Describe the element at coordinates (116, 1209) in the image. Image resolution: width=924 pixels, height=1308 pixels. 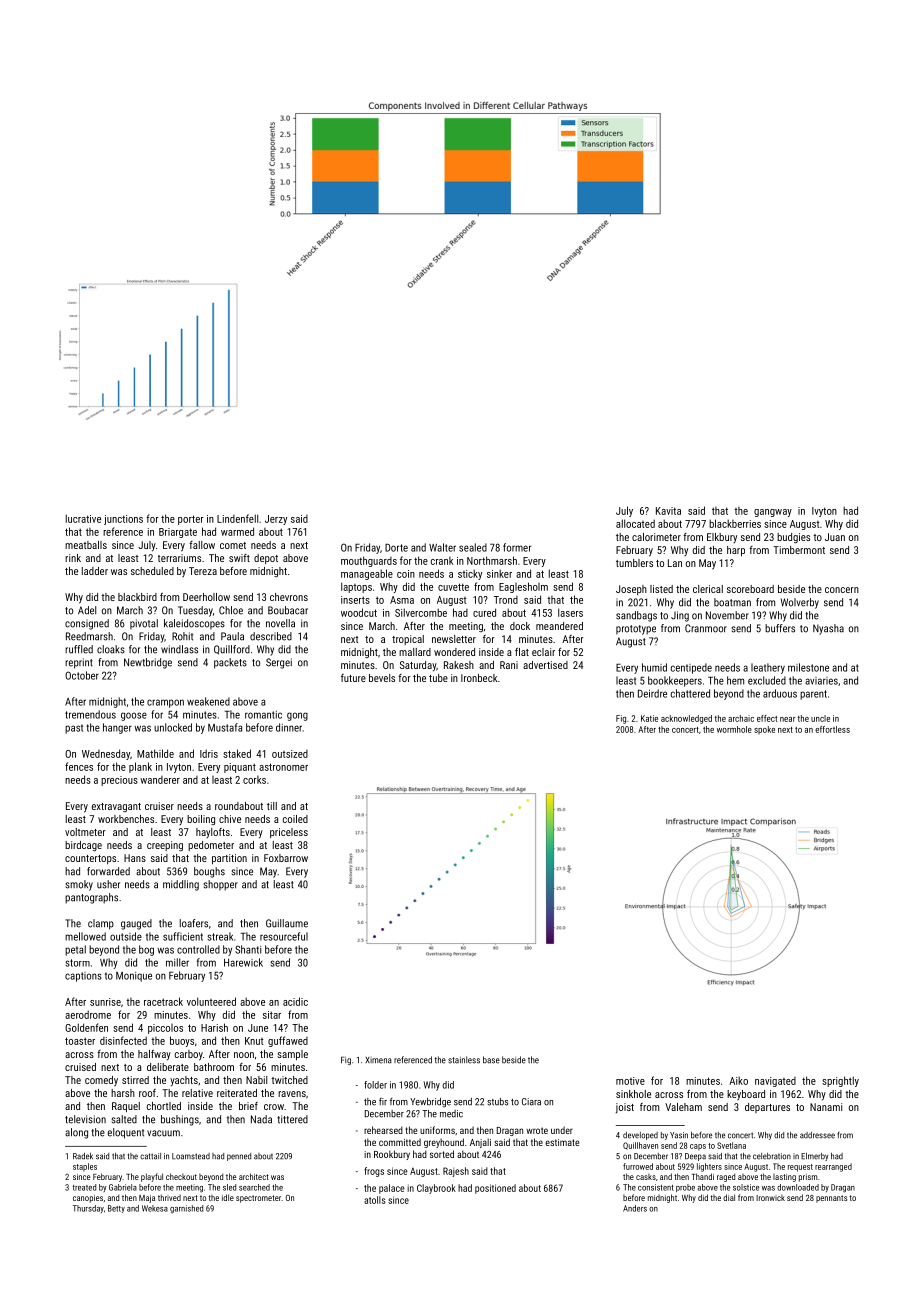
I see `Betty` at that location.
